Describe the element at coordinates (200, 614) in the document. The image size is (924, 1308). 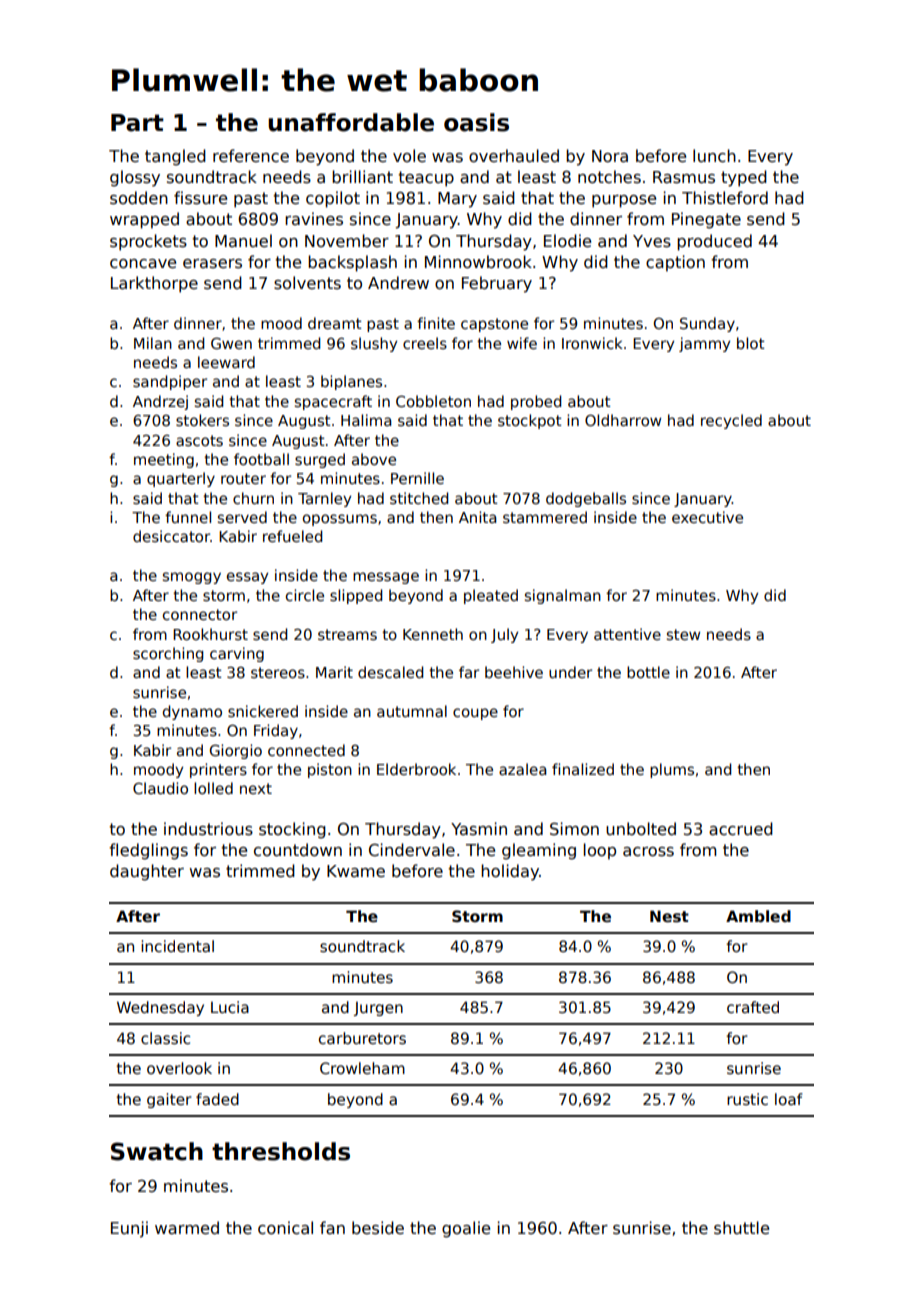
I see `connector` at that location.
